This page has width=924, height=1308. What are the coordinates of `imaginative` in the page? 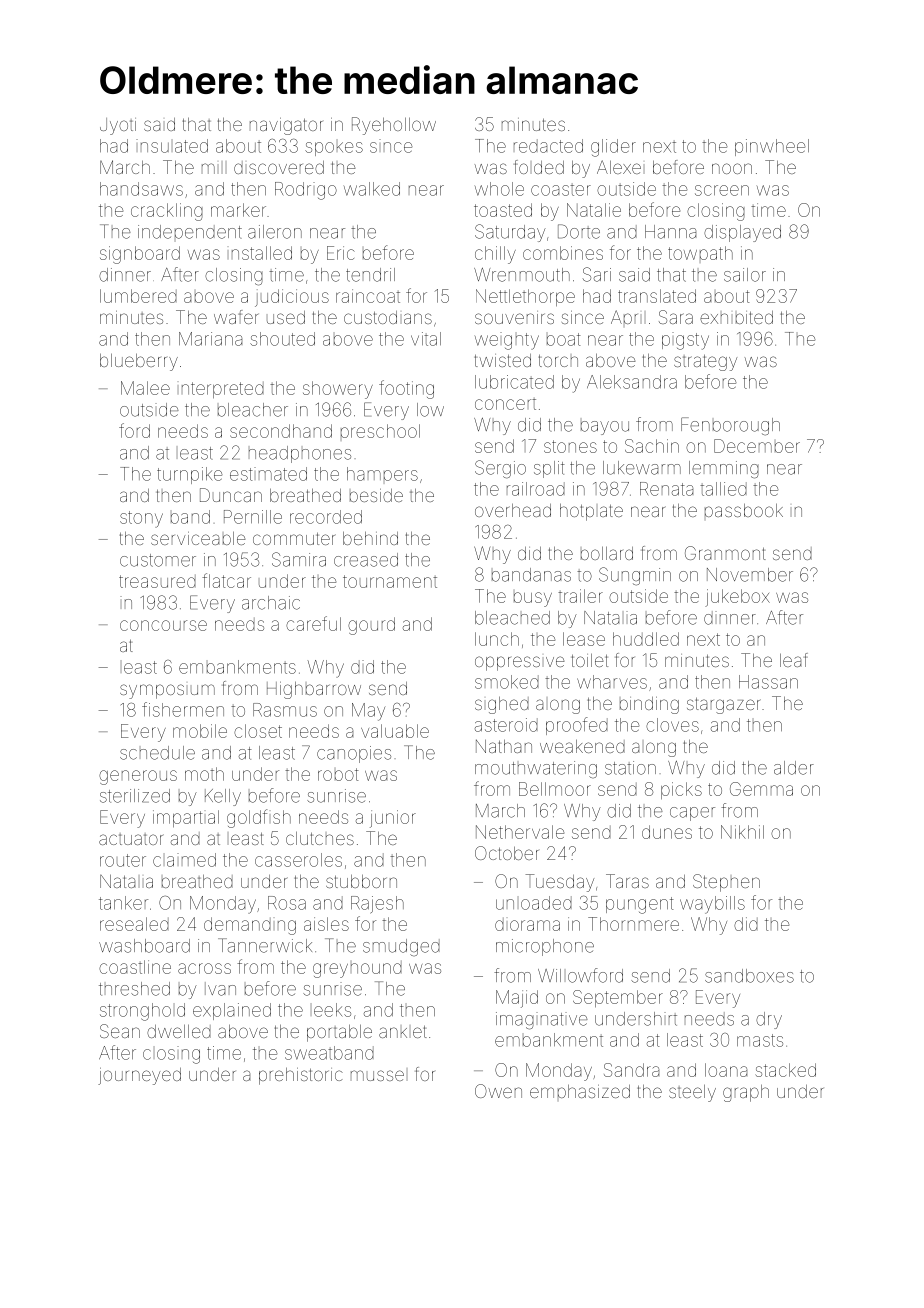 It's located at (542, 1021).
